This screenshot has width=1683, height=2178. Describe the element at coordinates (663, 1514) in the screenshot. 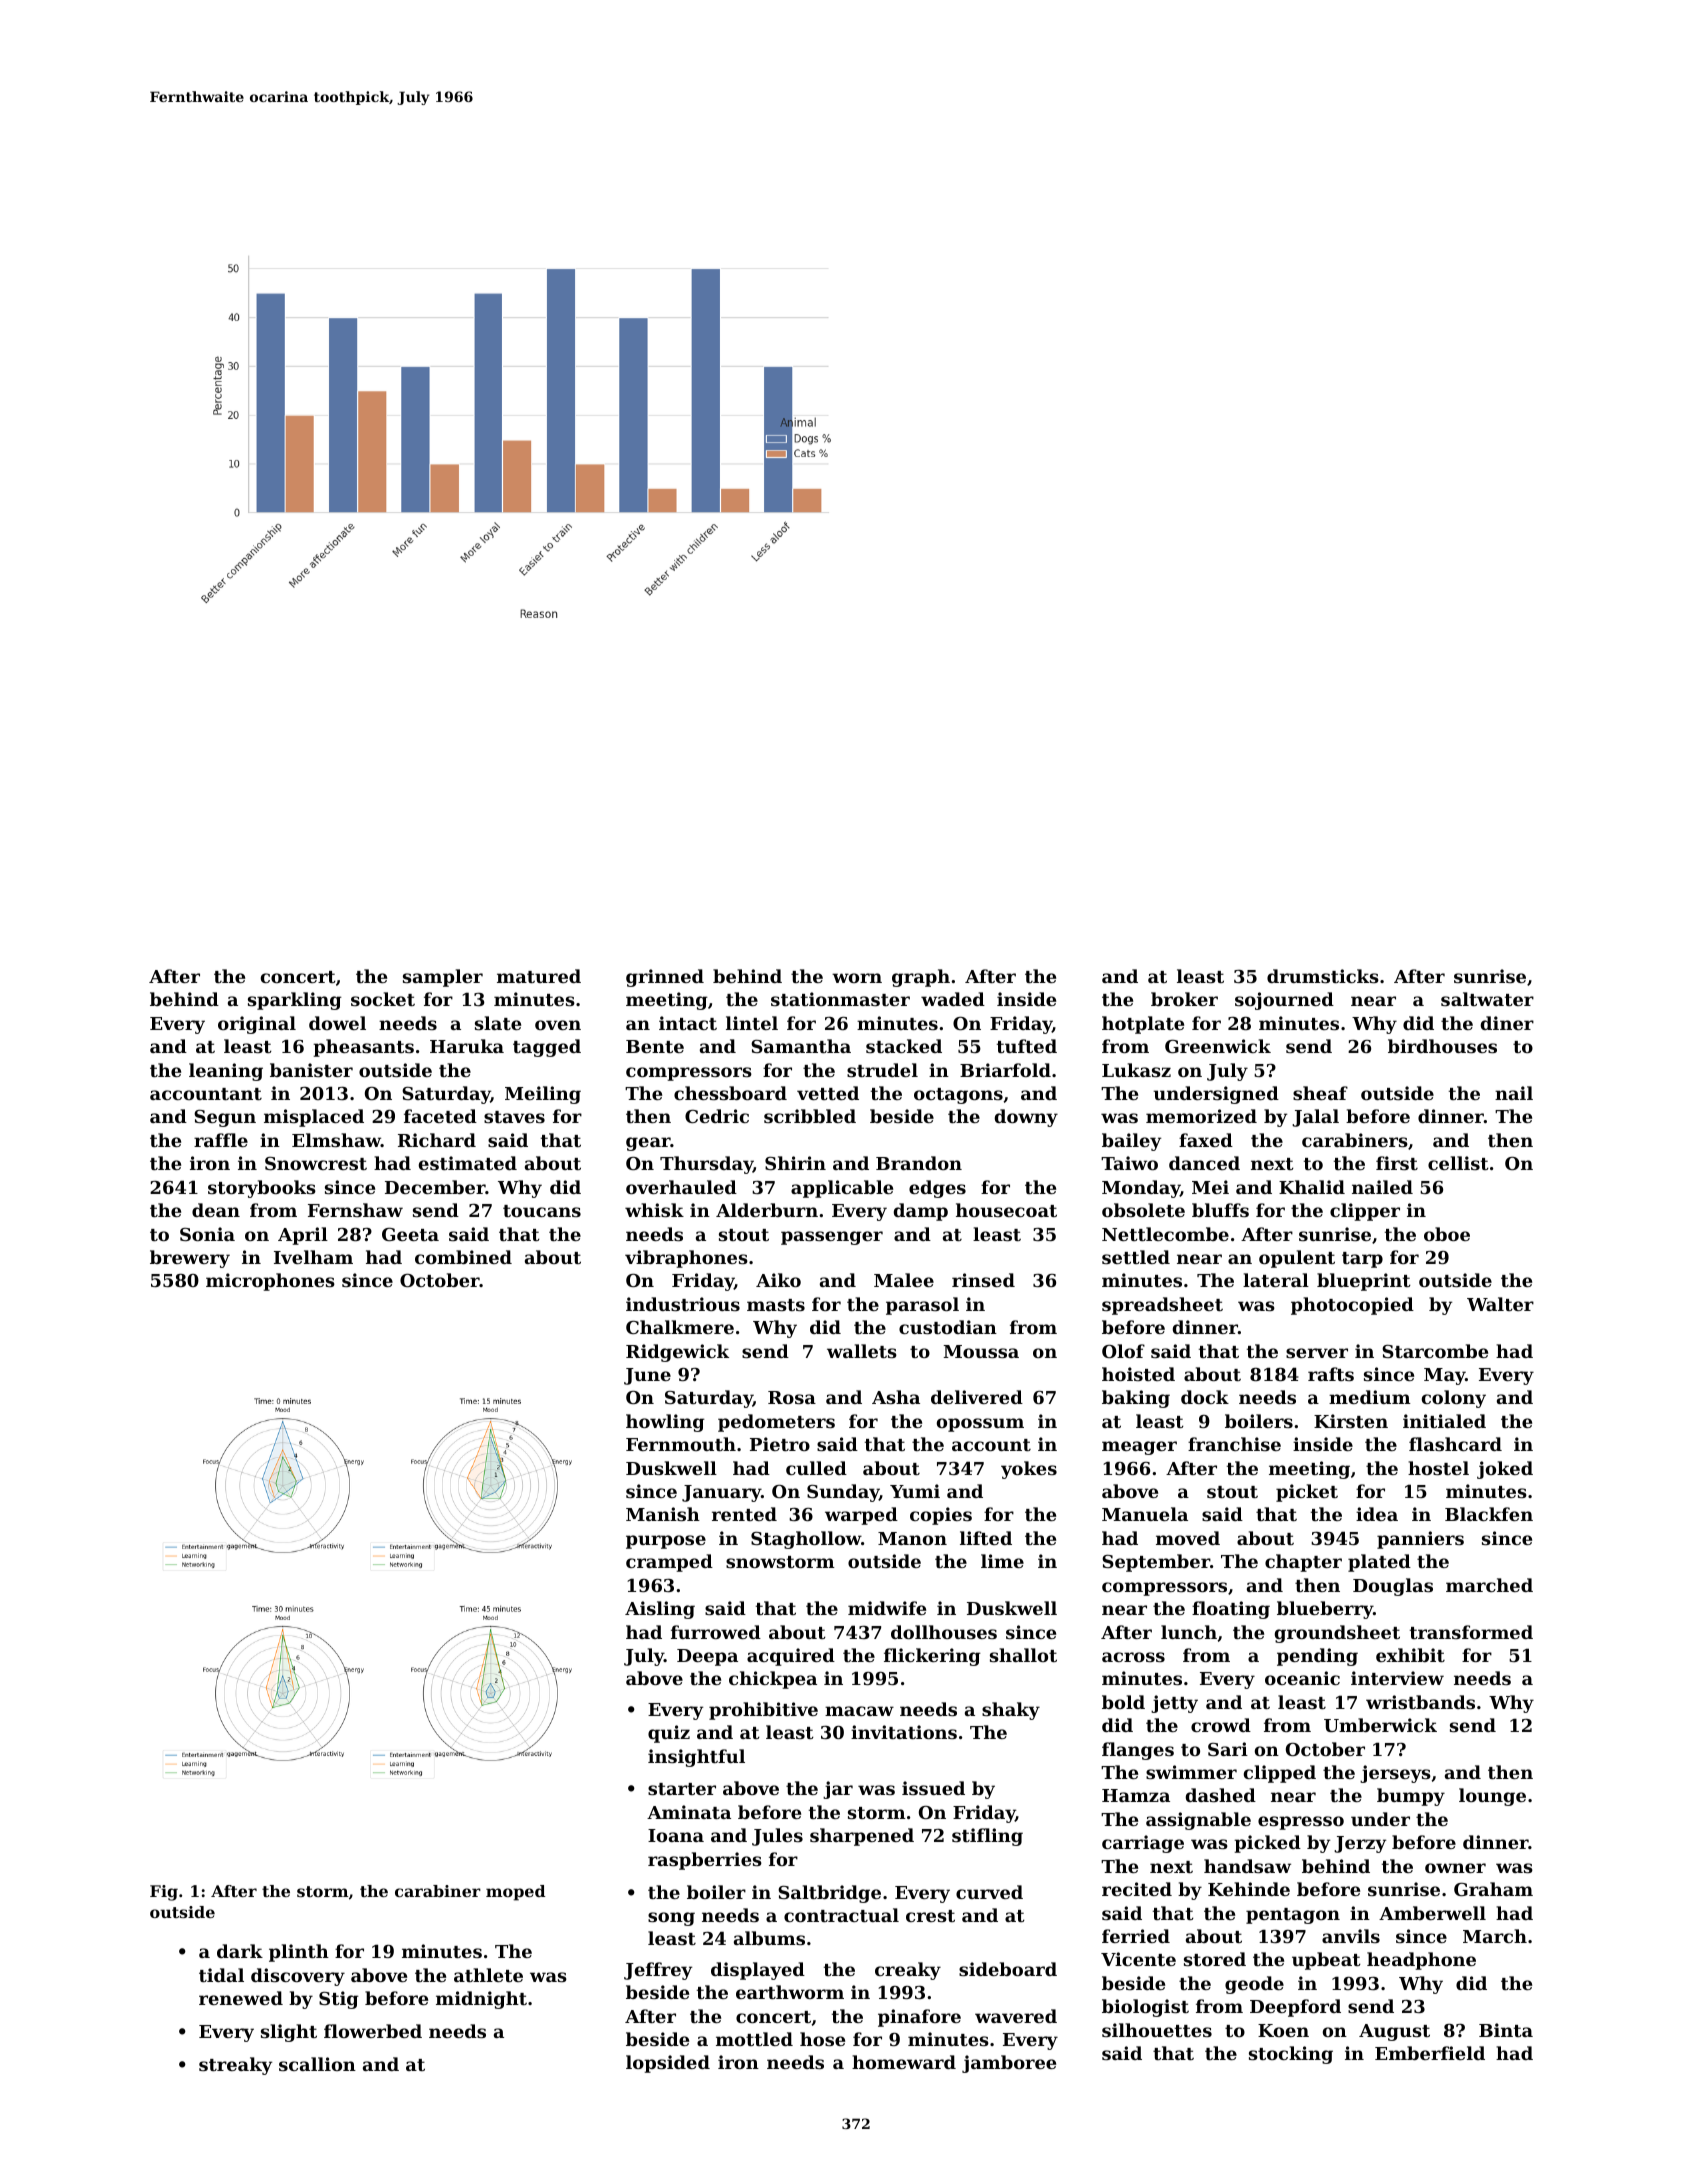

I see `Manish` at that location.
